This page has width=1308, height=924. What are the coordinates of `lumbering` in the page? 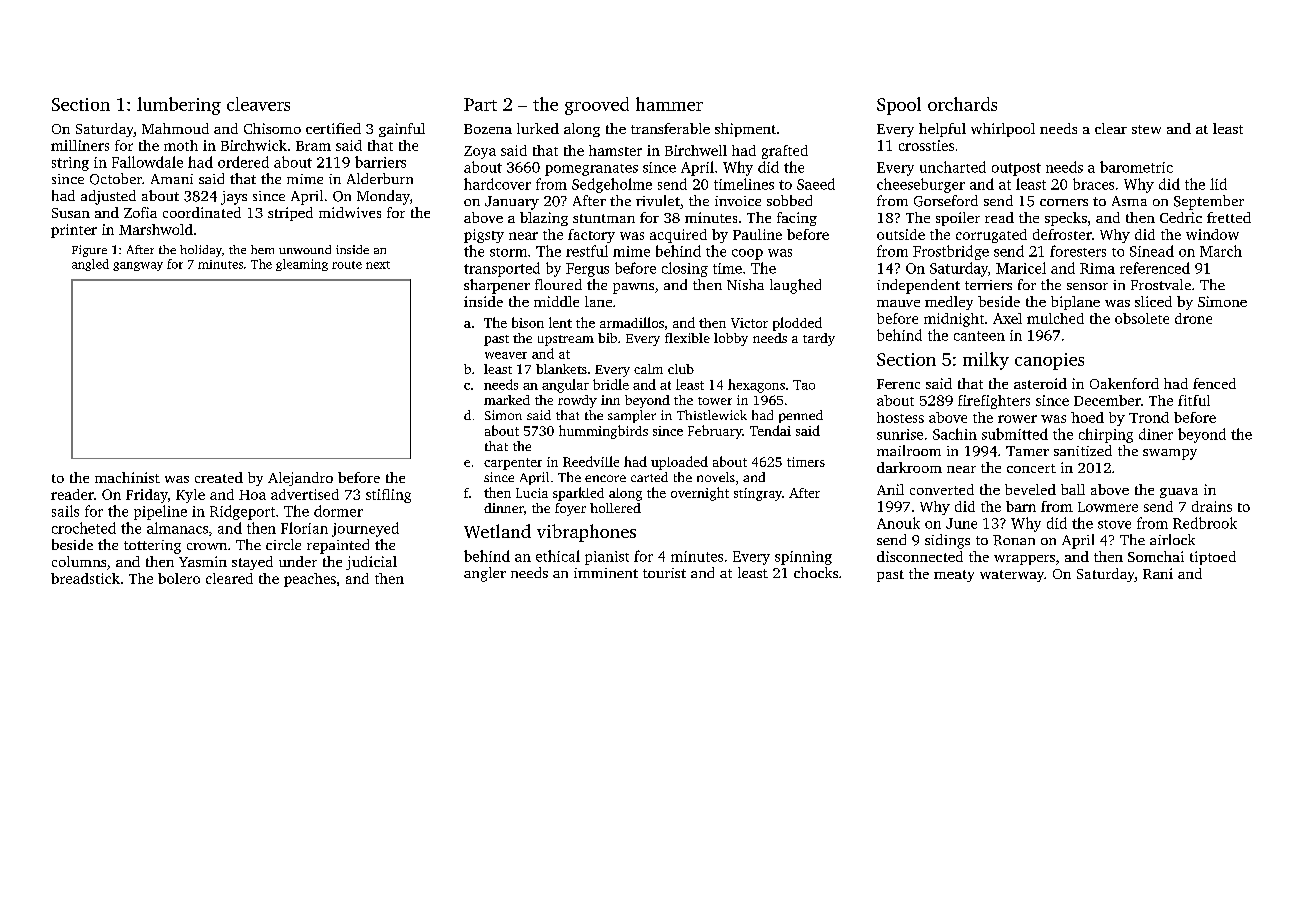 It's located at (179, 106).
